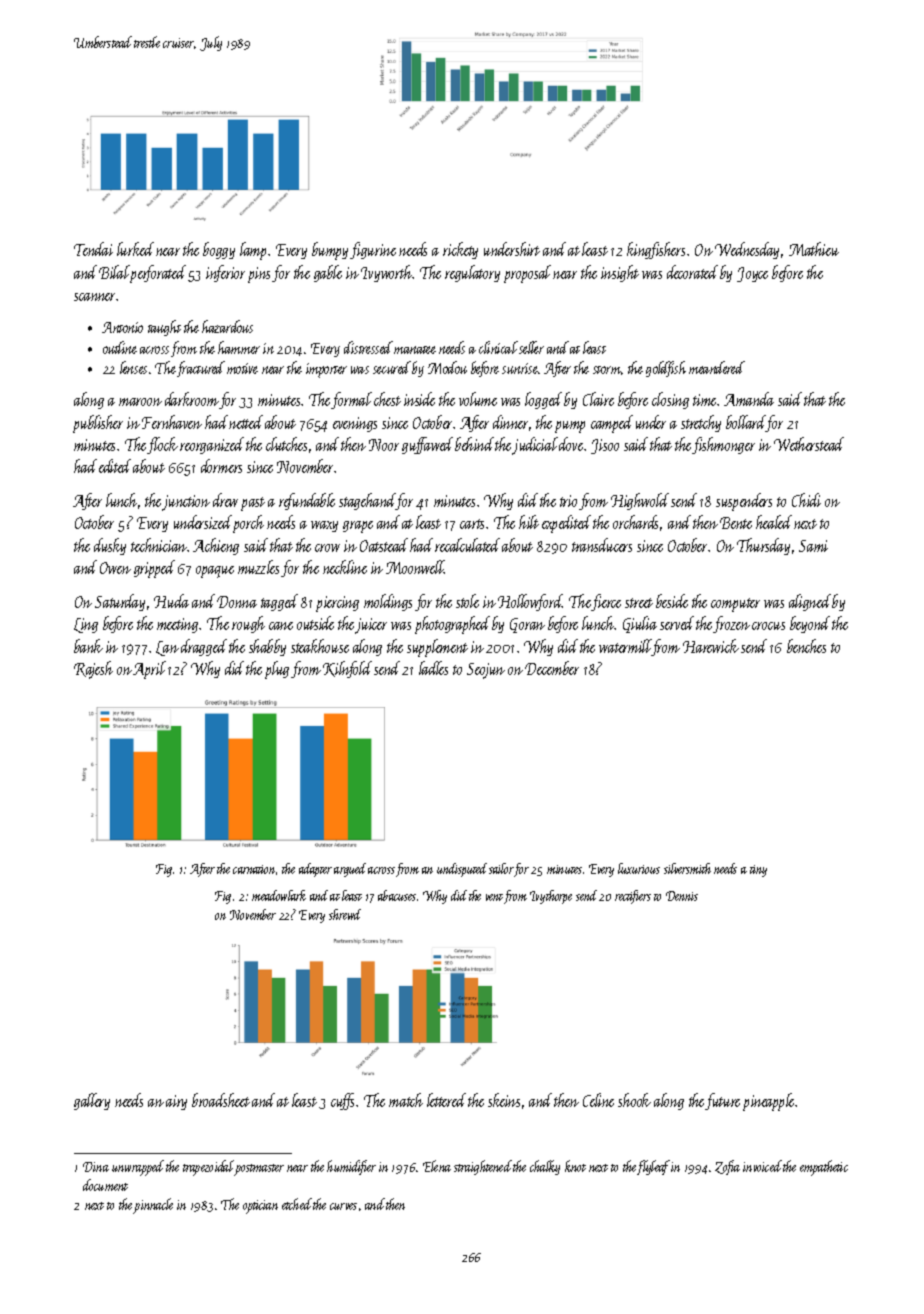 Image resolution: width=924 pixels, height=1314 pixels. I want to click on lettered, so click(446, 1100).
